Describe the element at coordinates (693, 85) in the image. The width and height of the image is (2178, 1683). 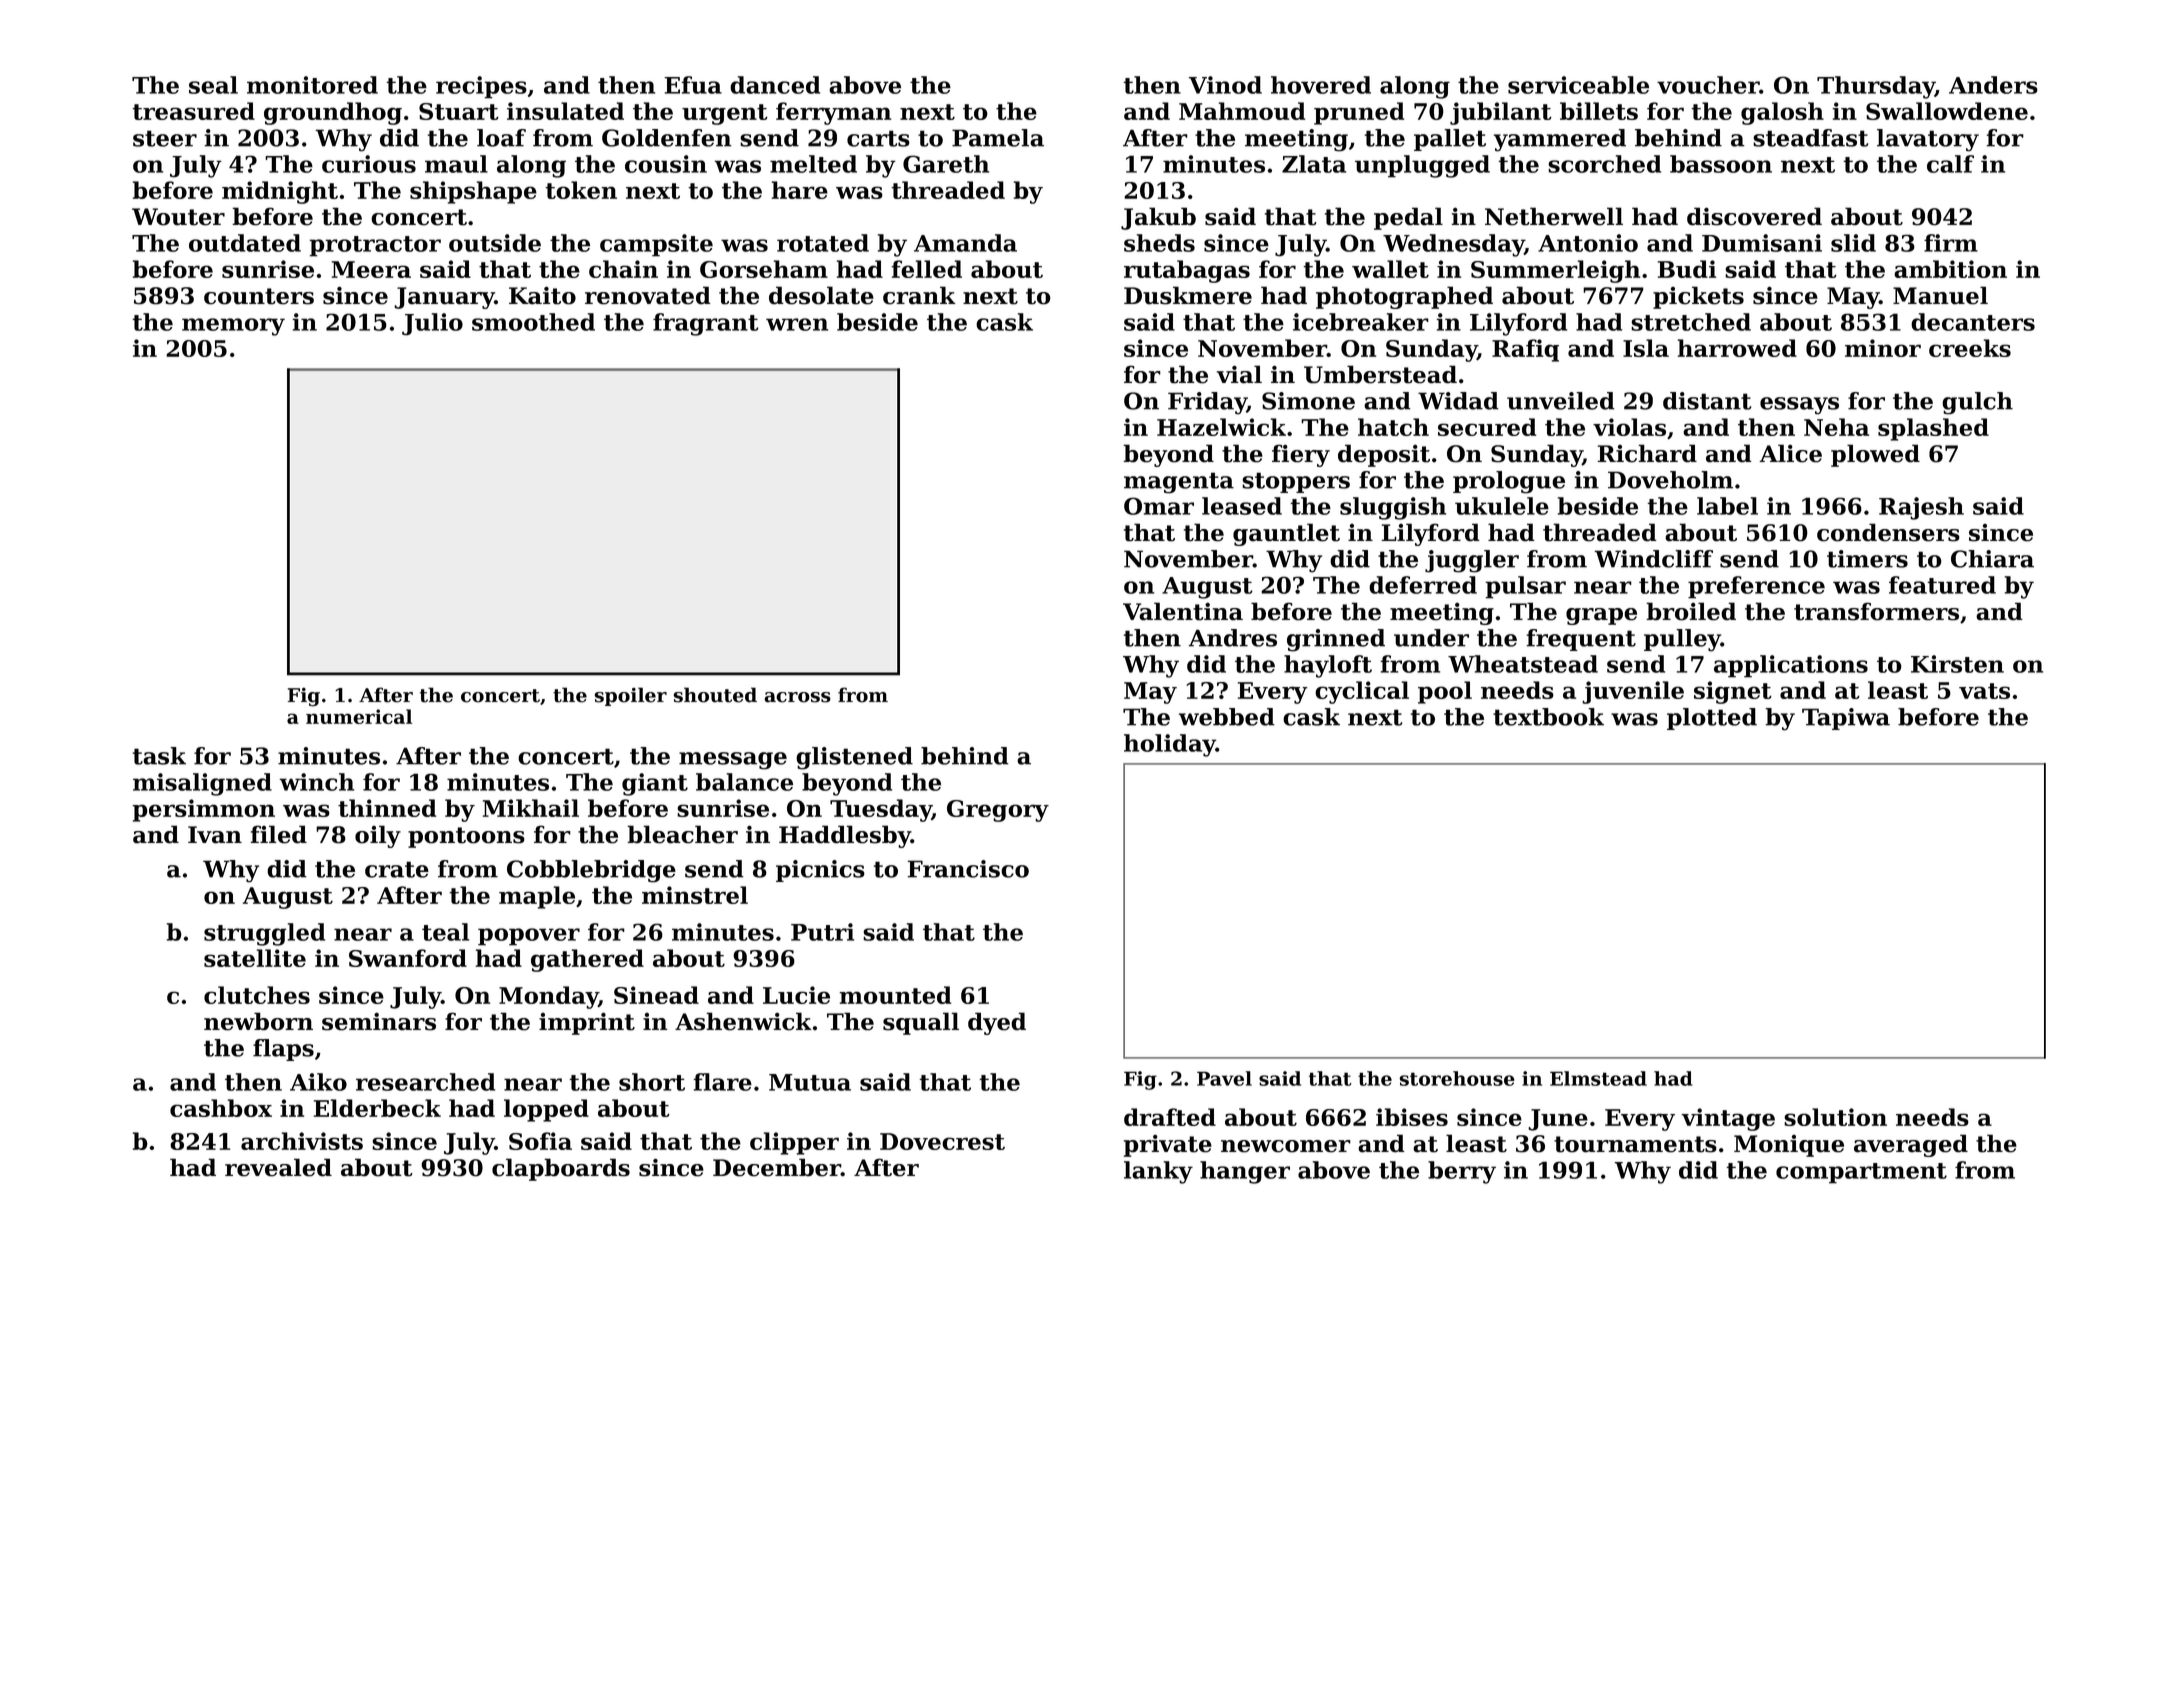
I see `Efua` at that location.
